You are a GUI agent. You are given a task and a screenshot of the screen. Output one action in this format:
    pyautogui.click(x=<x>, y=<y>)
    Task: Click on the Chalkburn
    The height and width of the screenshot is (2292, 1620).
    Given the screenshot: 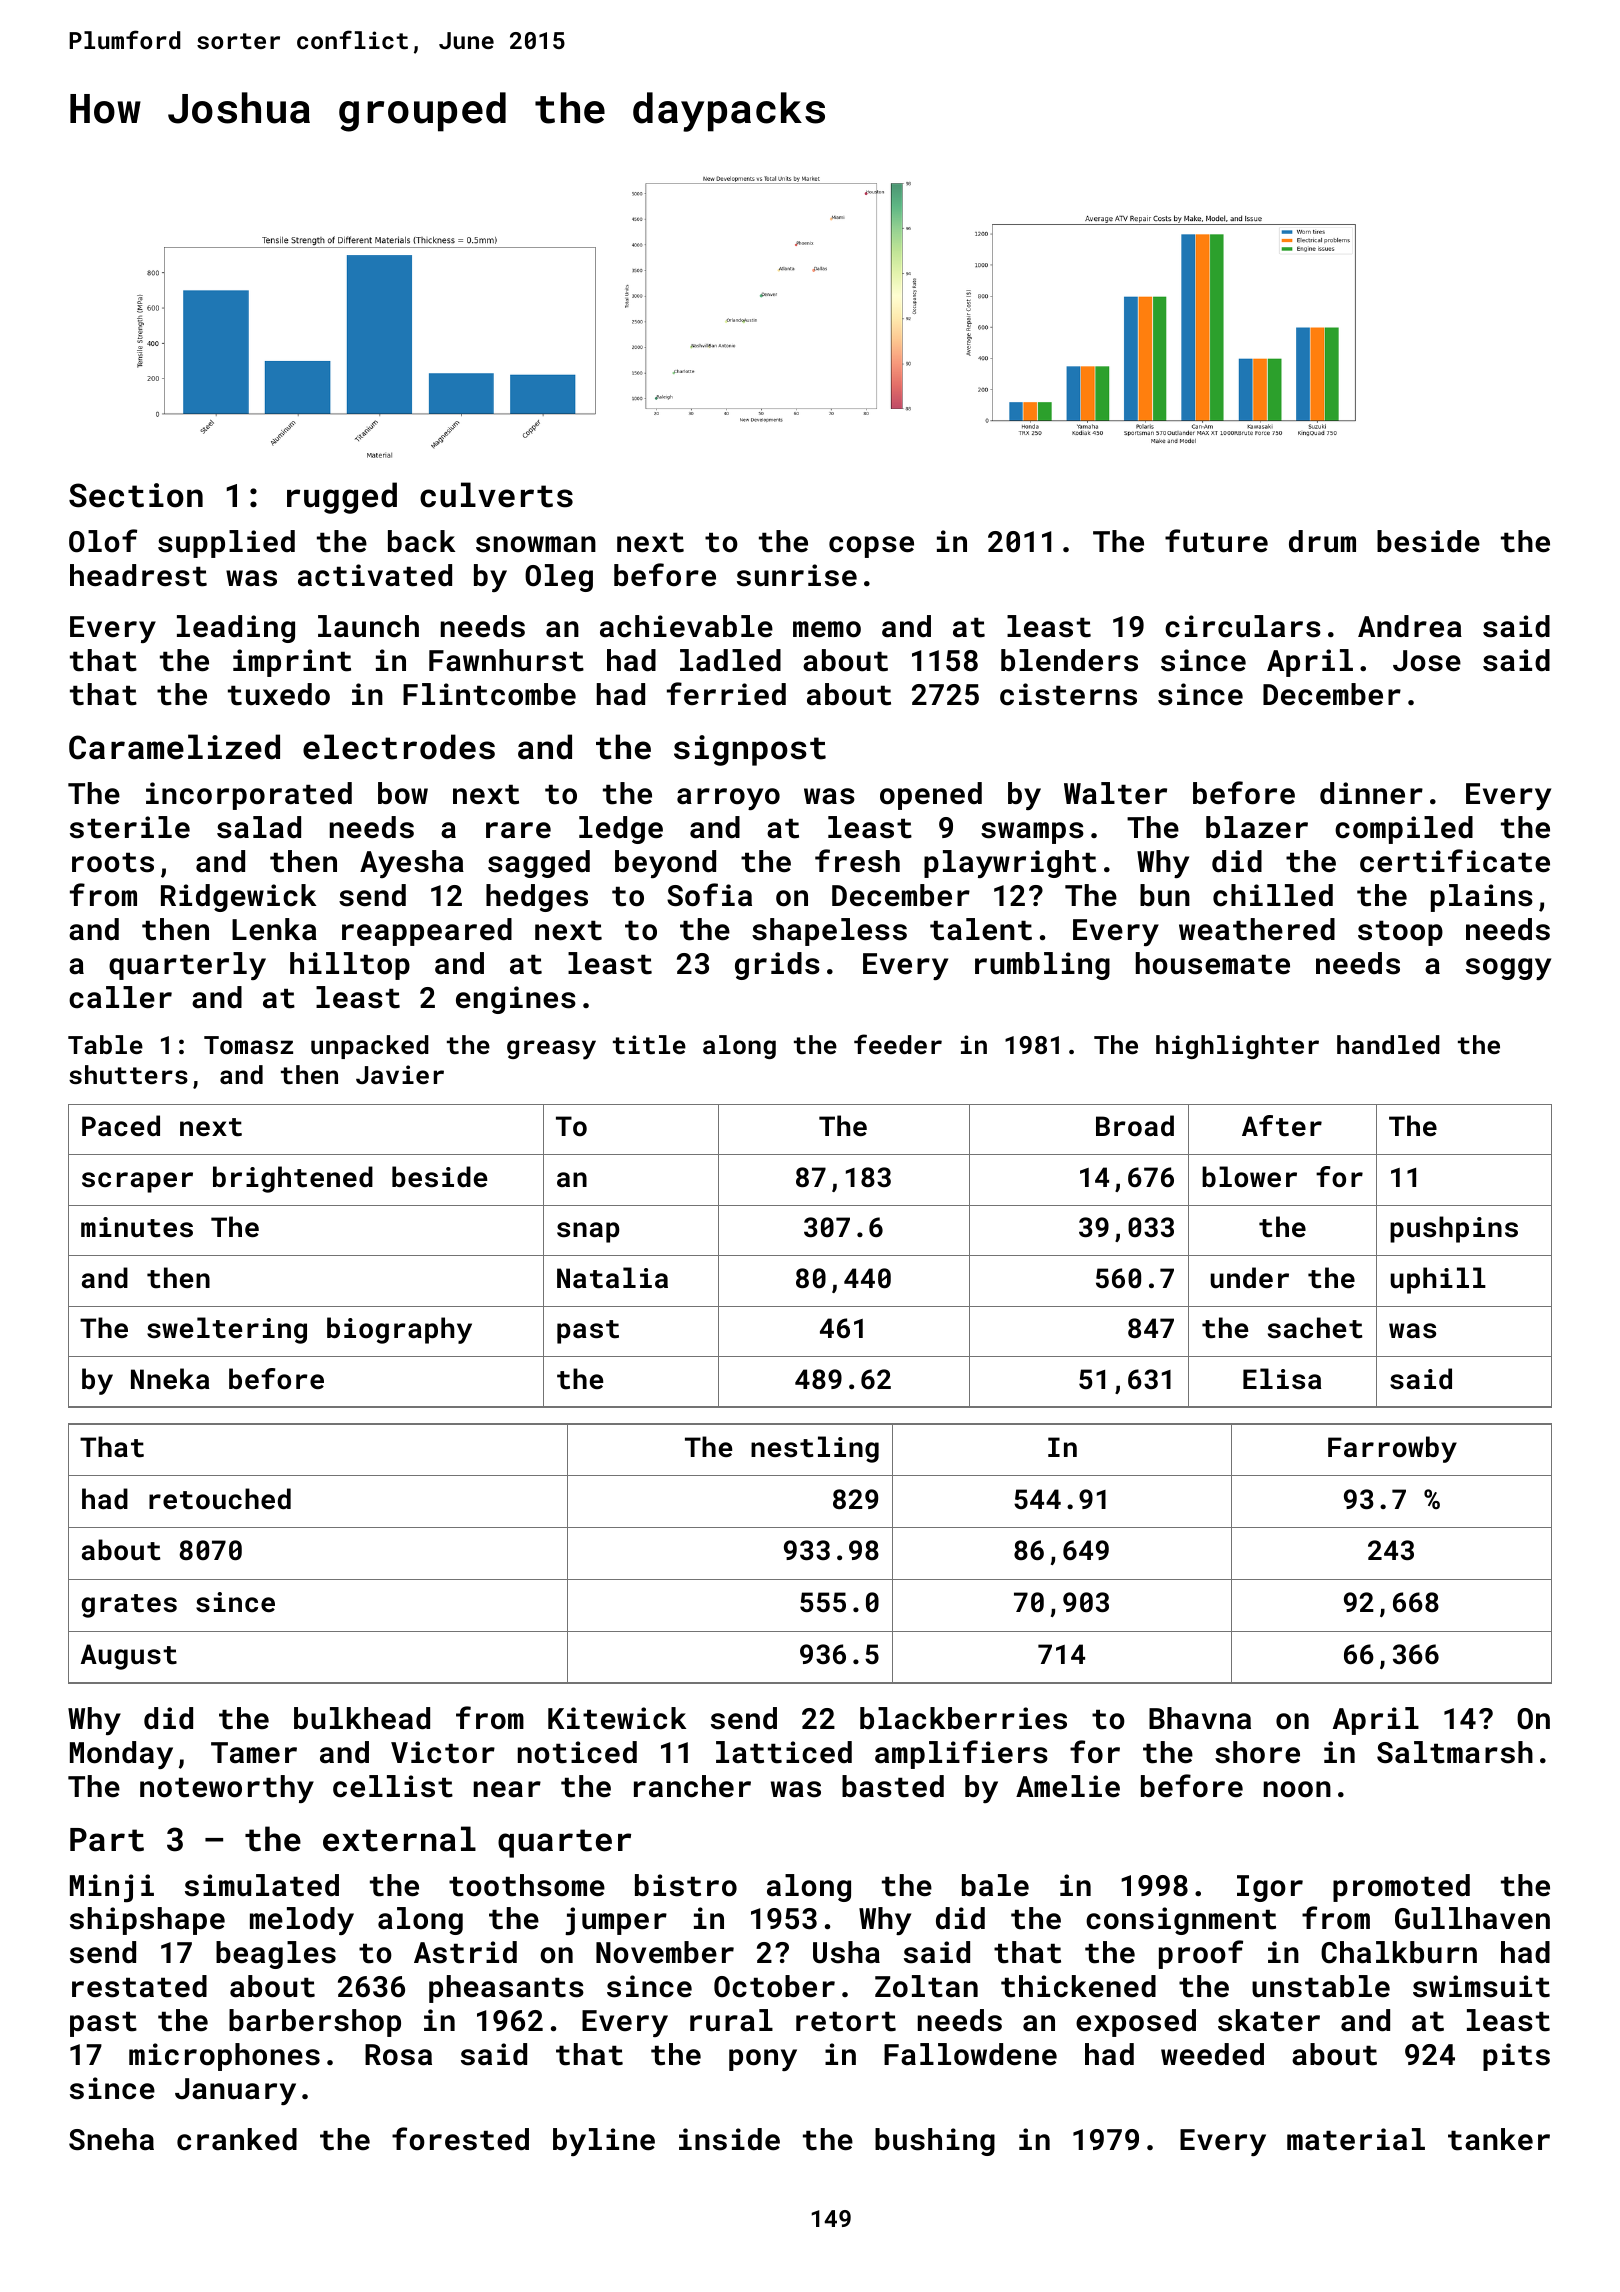 What is the action you would take?
    pyautogui.click(x=1399, y=1952)
